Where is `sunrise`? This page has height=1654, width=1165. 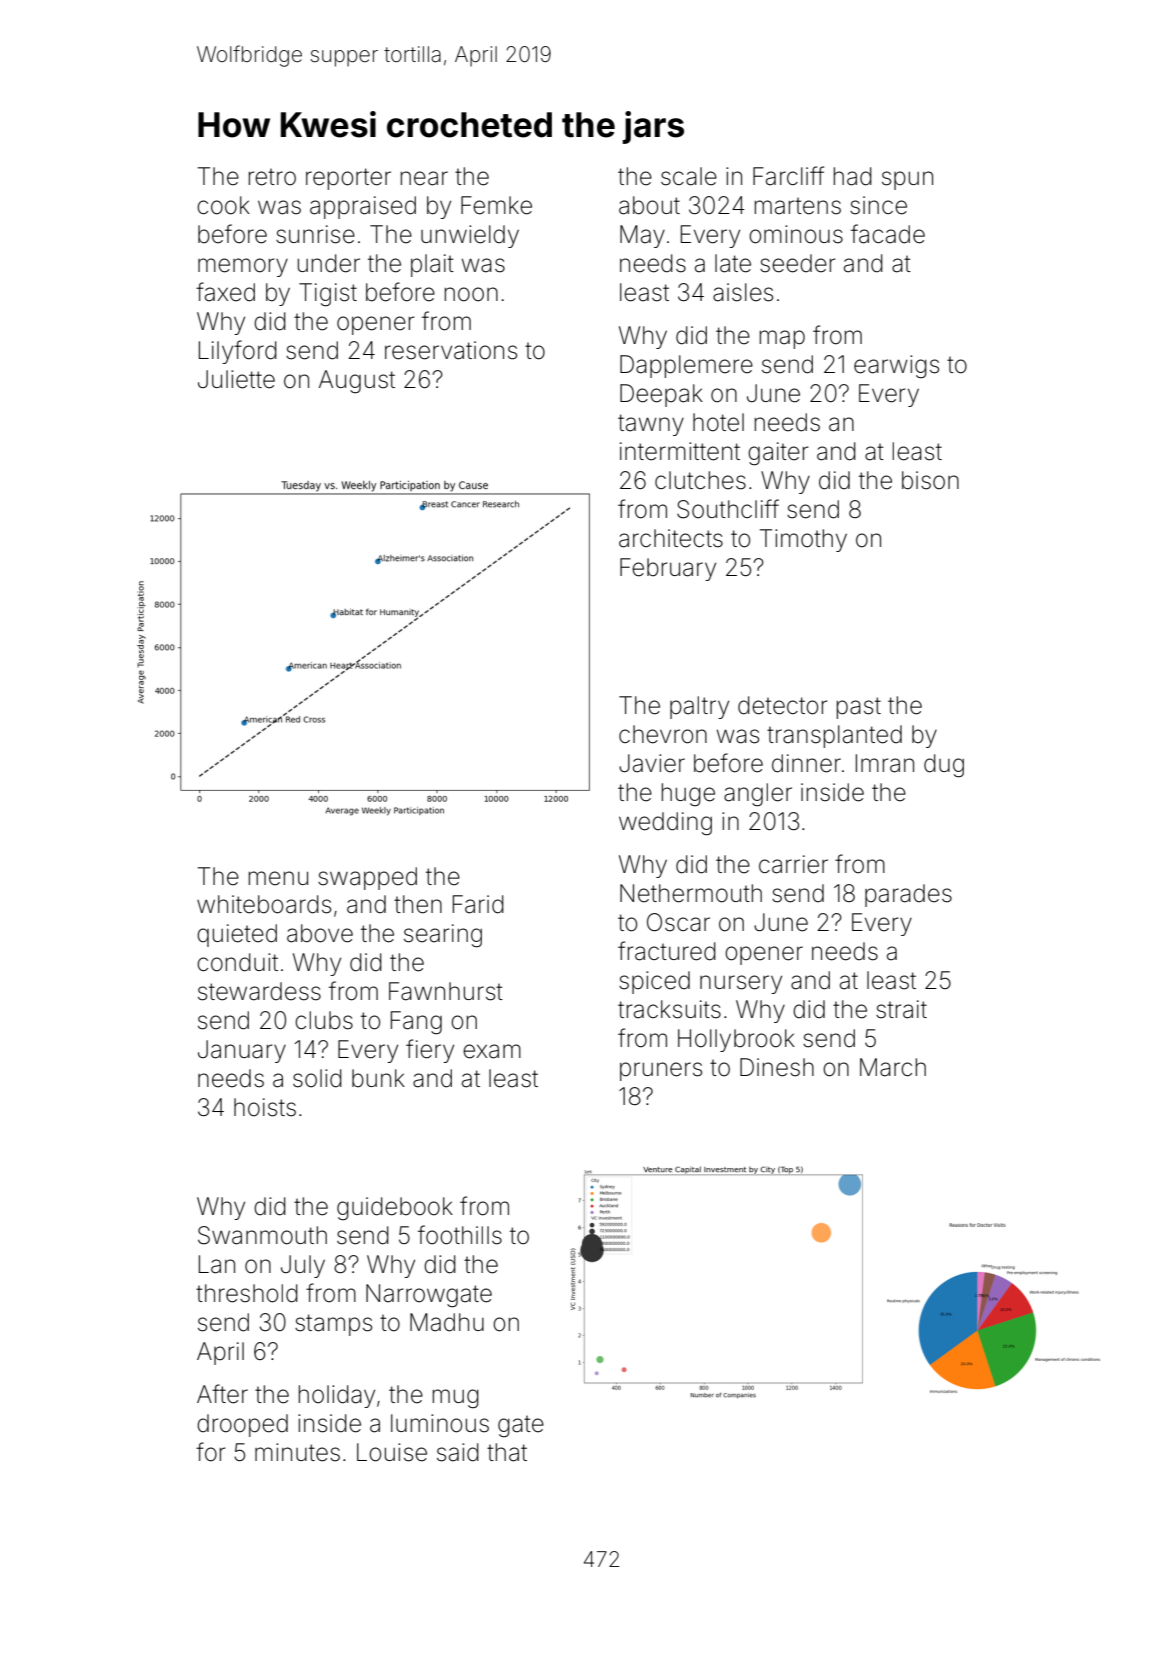 sunrise is located at coordinates (315, 234).
